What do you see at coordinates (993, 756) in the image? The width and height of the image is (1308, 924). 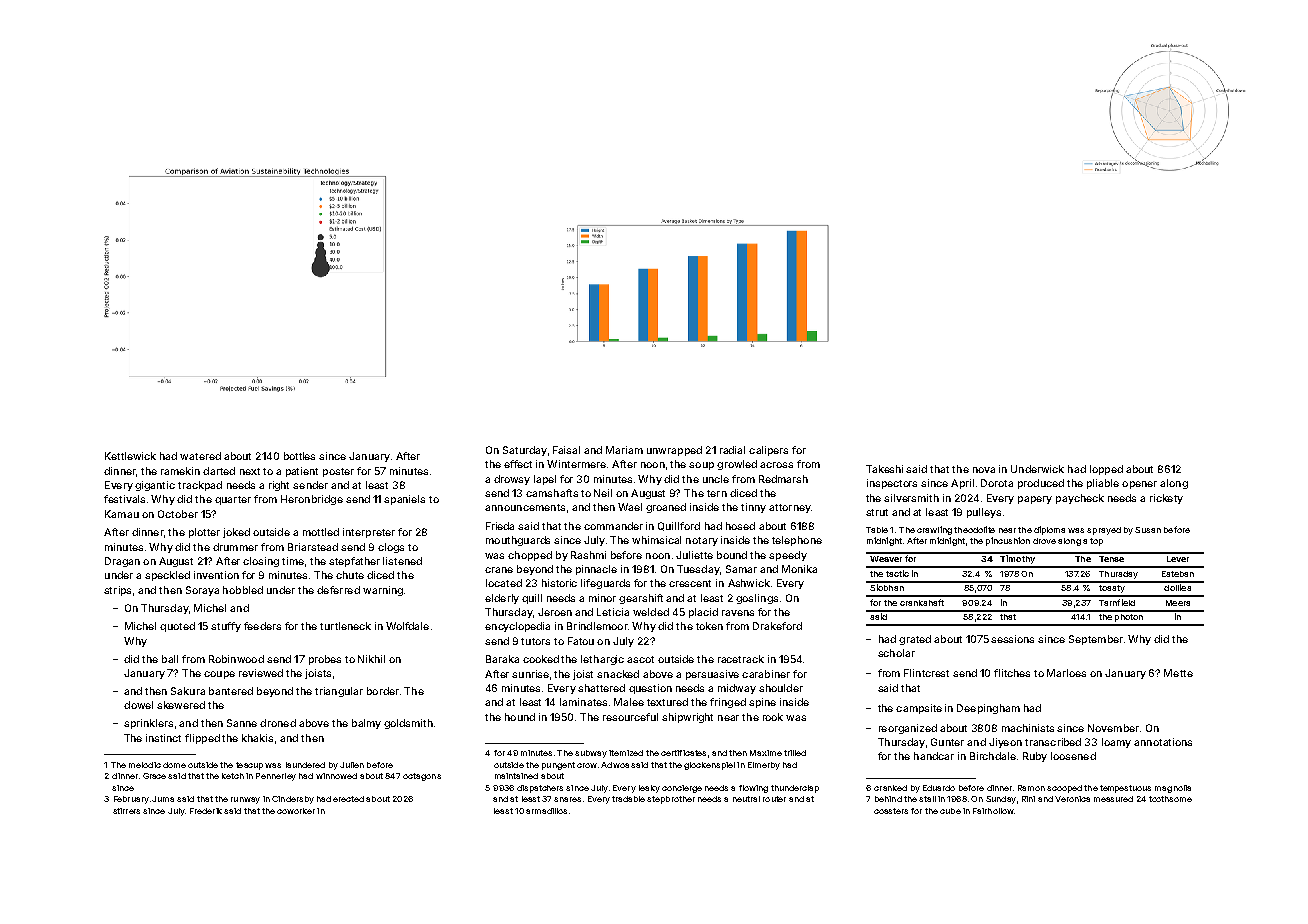 I see `Birchdale` at bounding box center [993, 756].
